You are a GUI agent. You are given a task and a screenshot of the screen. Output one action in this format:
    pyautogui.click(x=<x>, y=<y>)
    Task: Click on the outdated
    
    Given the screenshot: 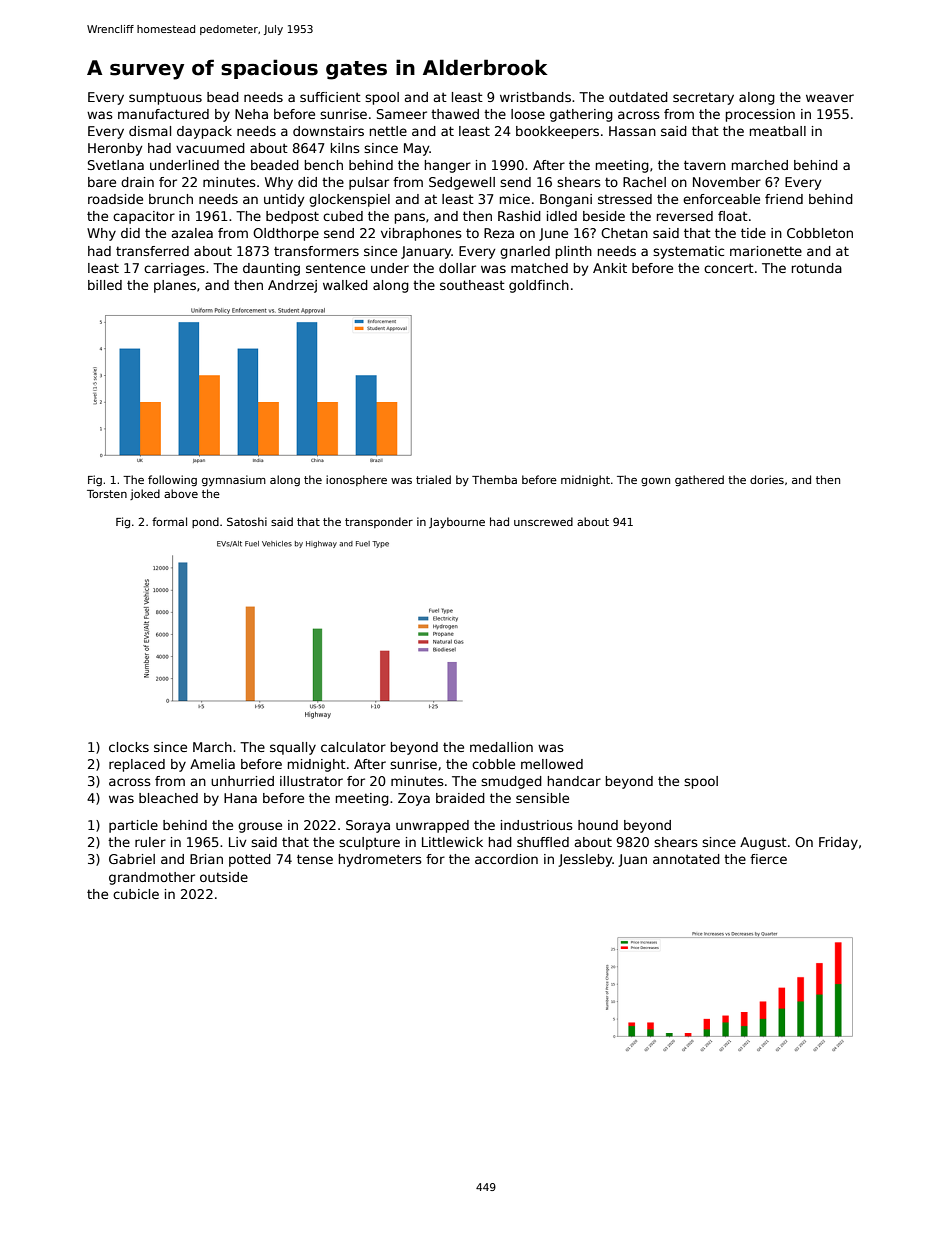 What is the action you would take?
    pyautogui.click(x=638, y=97)
